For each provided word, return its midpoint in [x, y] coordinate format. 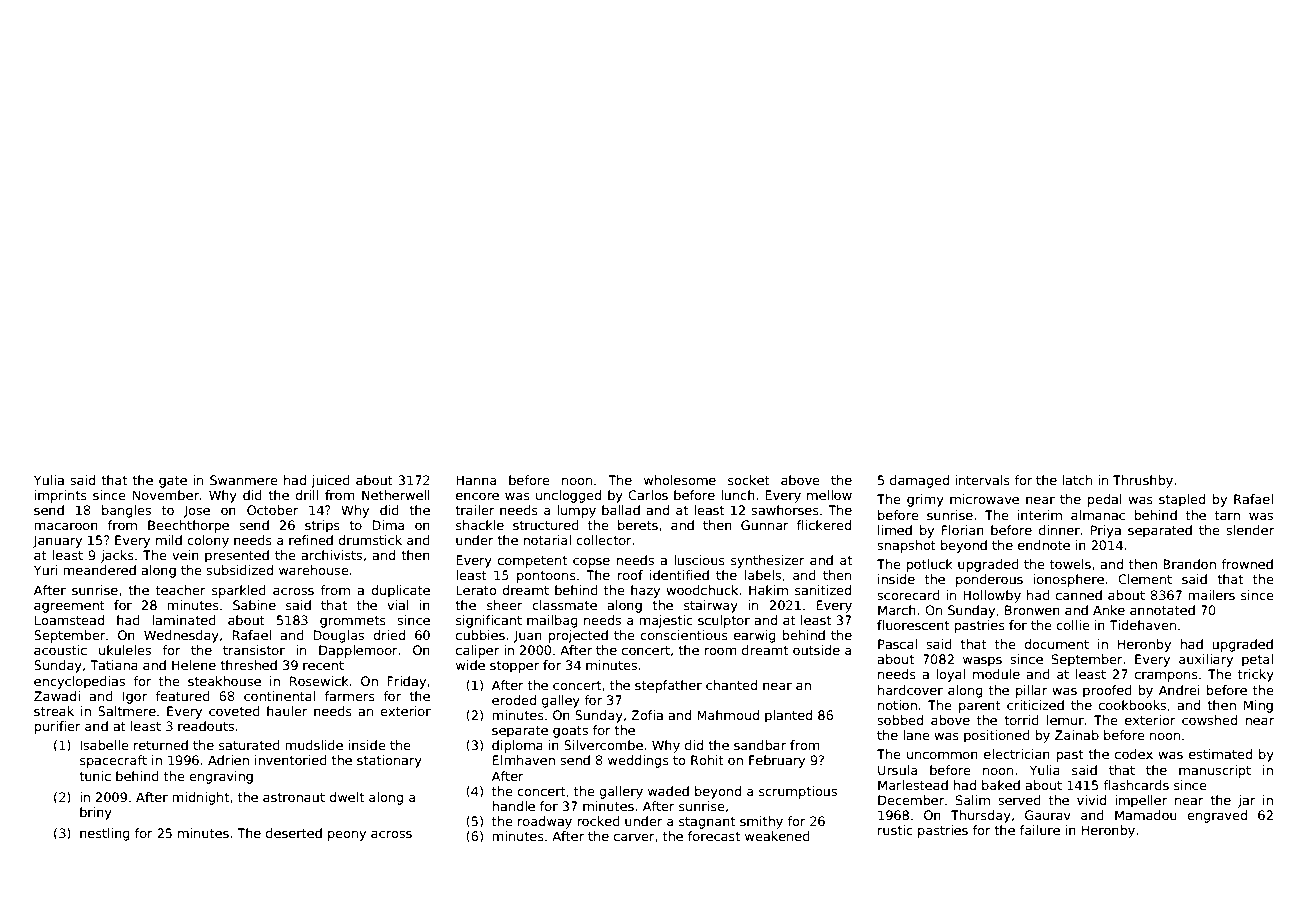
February [777, 761]
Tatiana [114, 665]
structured [546, 525]
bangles [126, 511]
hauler [287, 711]
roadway [545, 822]
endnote [1044, 545]
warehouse [314, 570]
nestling [105, 834]
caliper [477, 651]
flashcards [1136, 785]
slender [1250, 530]
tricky [1256, 675]
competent [532, 562]
